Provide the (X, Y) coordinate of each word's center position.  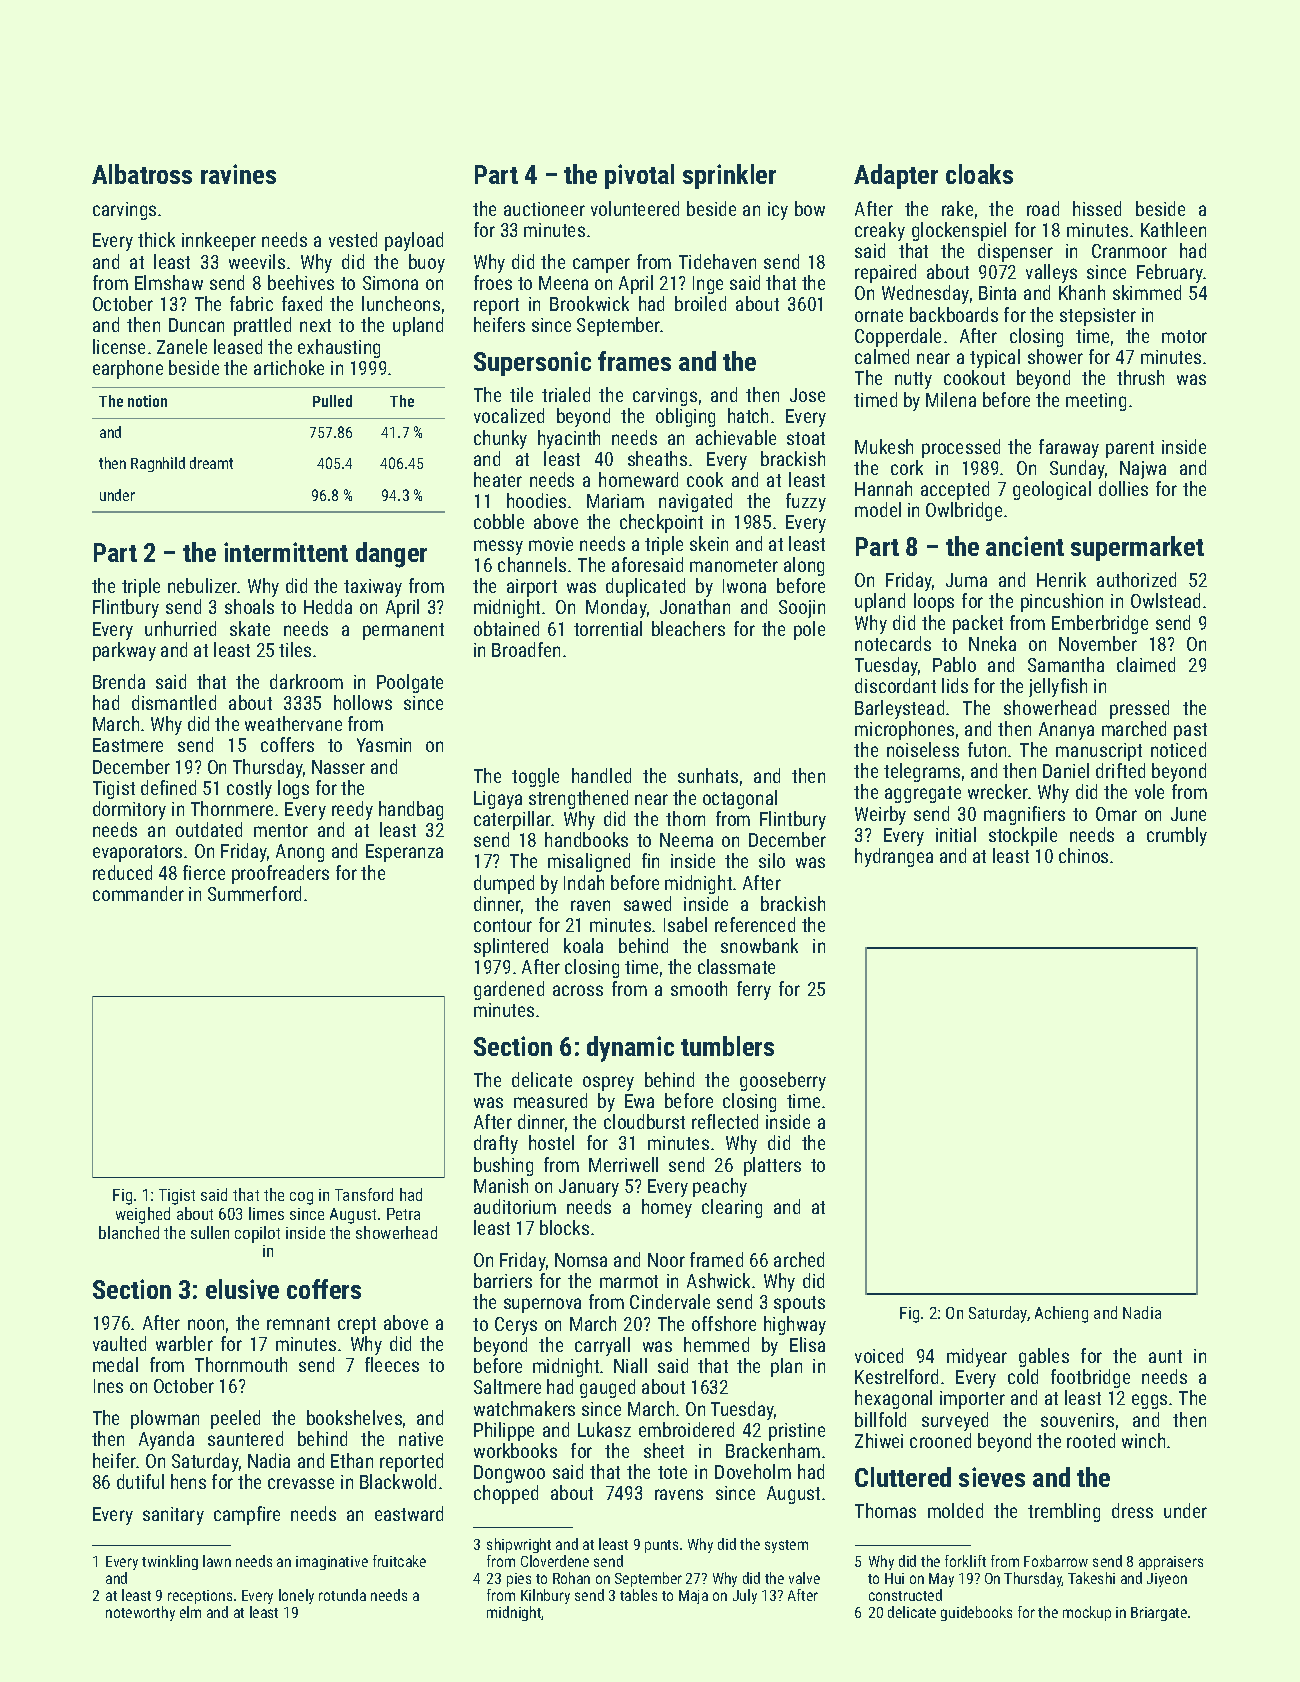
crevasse (301, 1483)
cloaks (979, 174)
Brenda (119, 681)
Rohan (571, 1578)
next (315, 325)
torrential (608, 628)
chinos (1083, 855)
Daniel (1066, 770)
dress (1132, 1510)
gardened (509, 990)
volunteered (635, 208)
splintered (511, 947)
